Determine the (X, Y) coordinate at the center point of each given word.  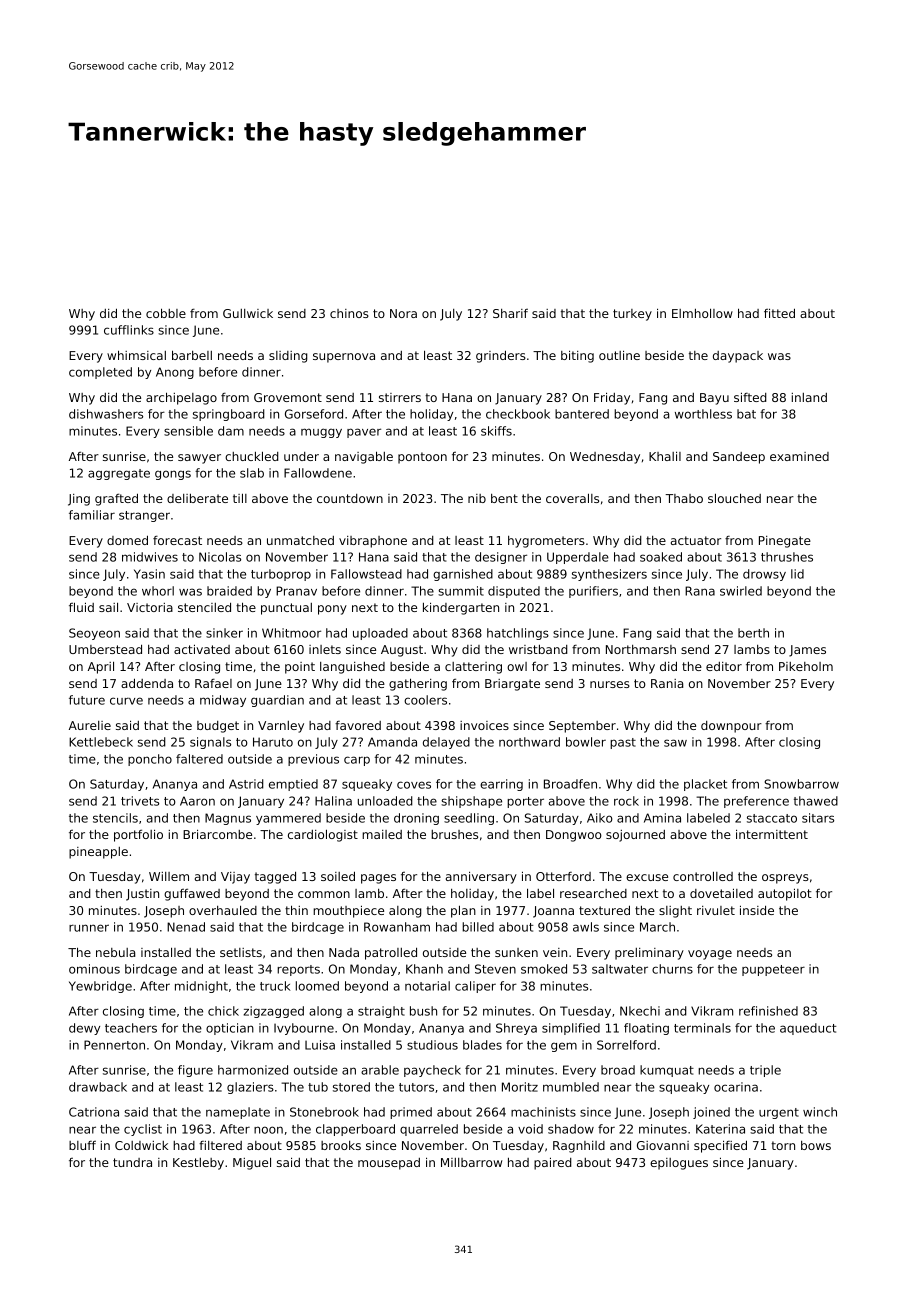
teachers (131, 1028)
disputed (514, 592)
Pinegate (785, 542)
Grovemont (288, 397)
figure (195, 1071)
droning (416, 819)
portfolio (138, 835)
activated (202, 649)
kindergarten (461, 608)
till (240, 498)
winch (820, 1112)
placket (705, 785)
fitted (779, 313)
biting (577, 356)
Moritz (520, 1087)
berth (753, 633)
